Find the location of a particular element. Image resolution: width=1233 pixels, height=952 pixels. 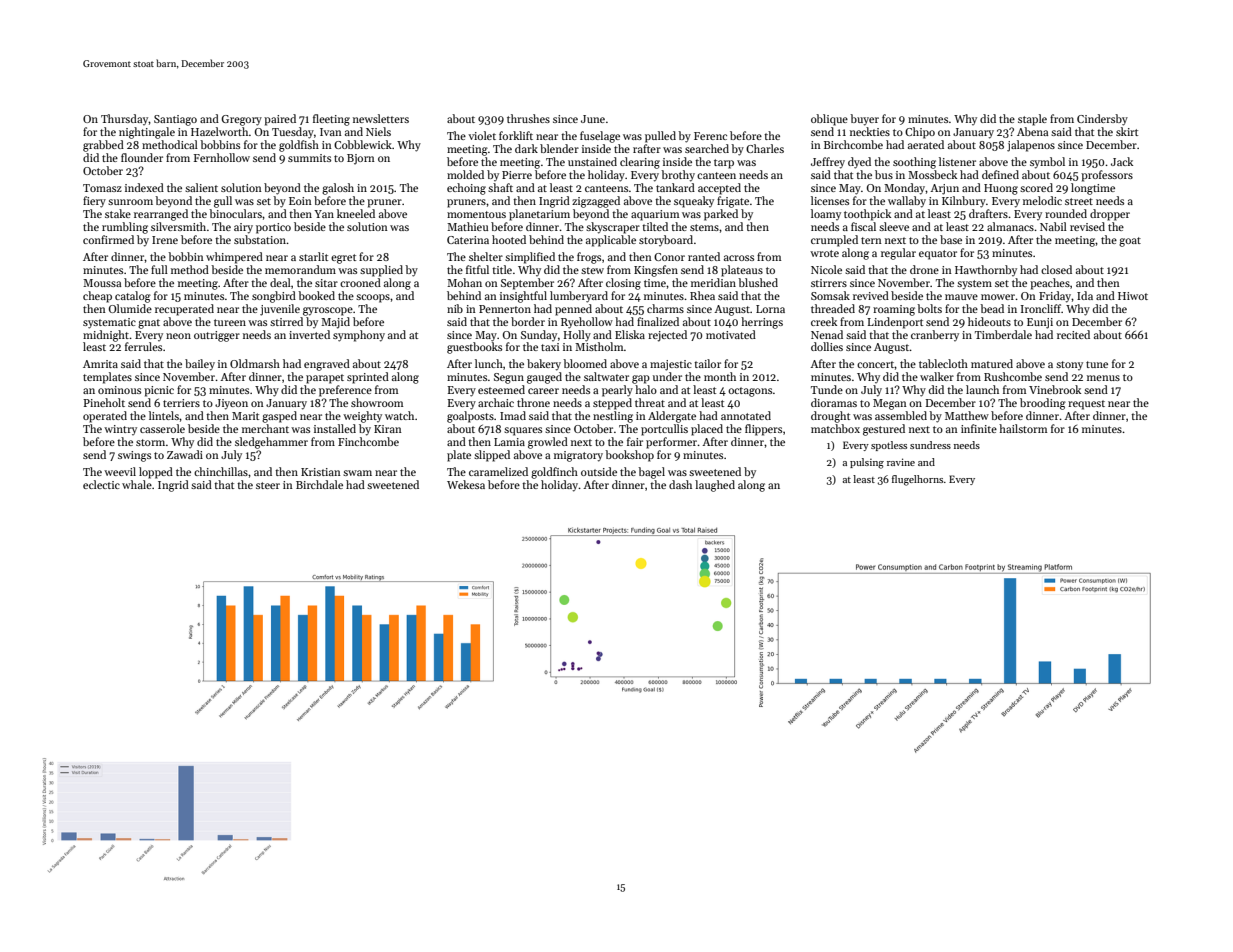

Mistholm is located at coordinates (599, 346).
